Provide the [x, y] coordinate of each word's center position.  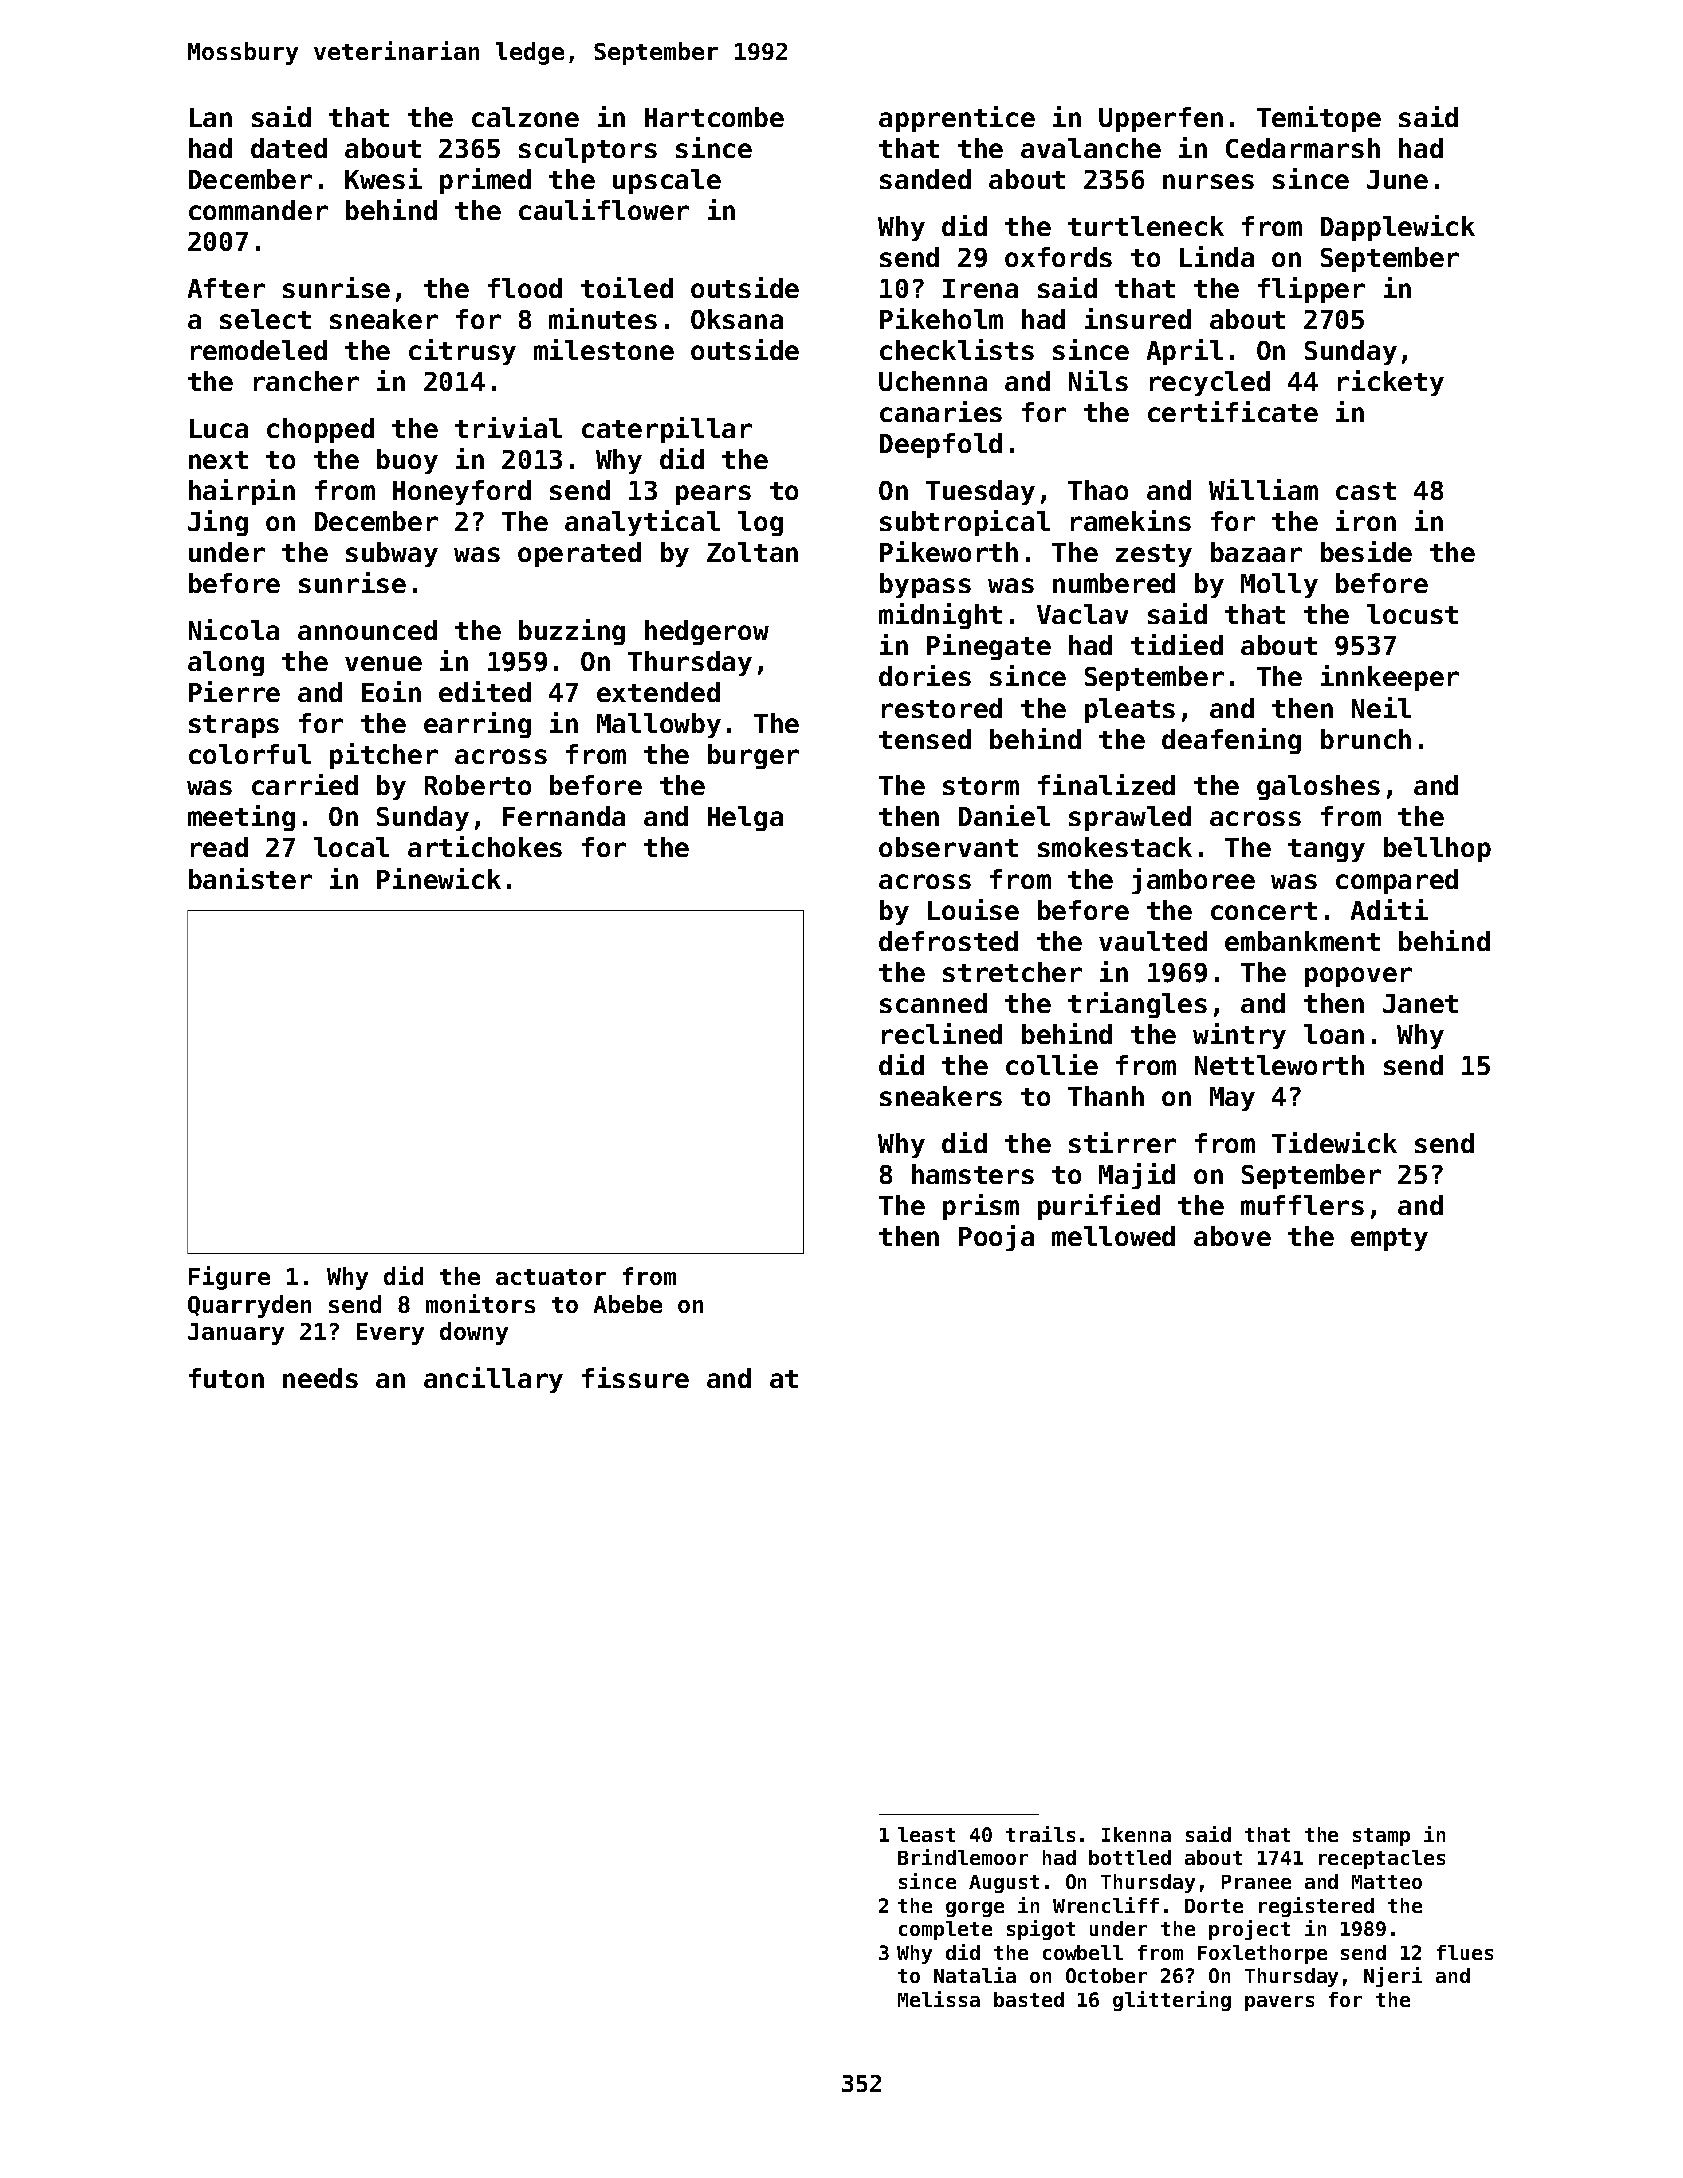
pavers [1279, 2003]
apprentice [957, 119]
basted [1029, 1999]
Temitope [1319, 119]
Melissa [939, 1999]
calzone [525, 117]
